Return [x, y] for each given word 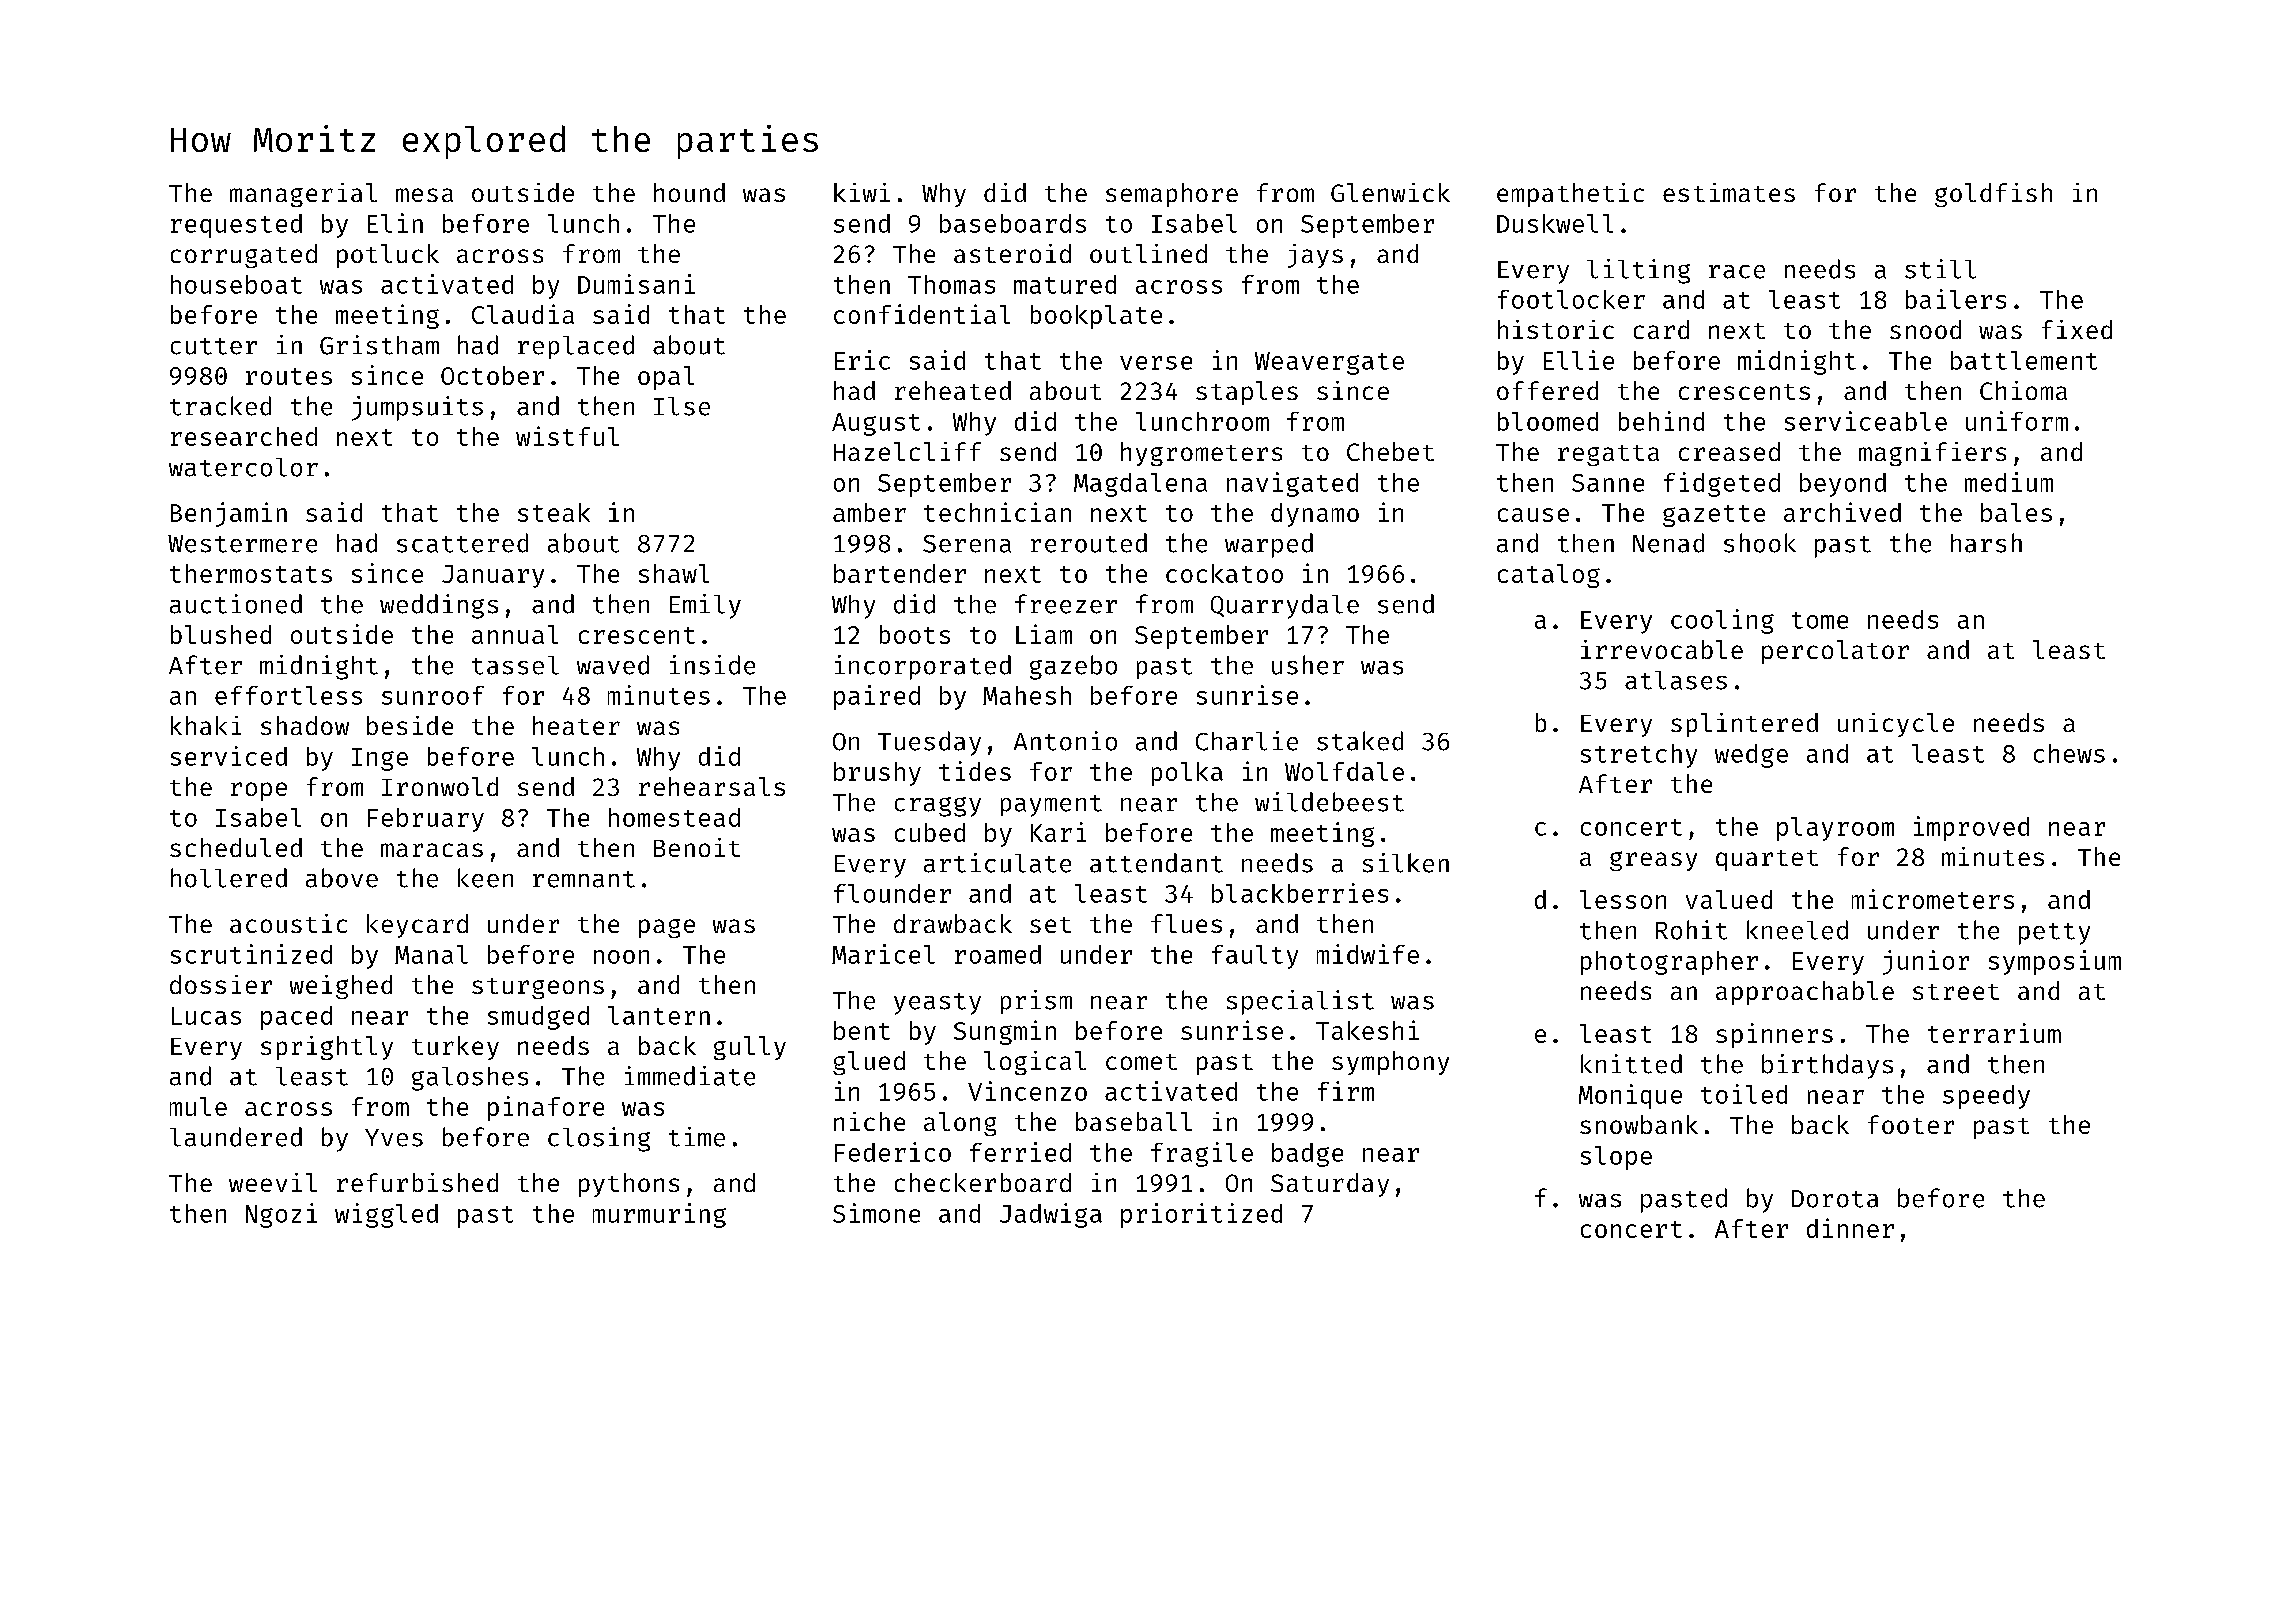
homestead [674, 817]
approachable [1805, 993]
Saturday [1330, 1185]
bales [2016, 512]
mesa [424, 195]
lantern [659, 1015]
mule [198, 1106]
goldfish [1993, 195]
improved [1971, 828]
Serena [967, 544]
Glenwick [1390, 192]
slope [1616, 1158]
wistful [567, 436]
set [1050, 925]
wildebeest [1329, 802]
